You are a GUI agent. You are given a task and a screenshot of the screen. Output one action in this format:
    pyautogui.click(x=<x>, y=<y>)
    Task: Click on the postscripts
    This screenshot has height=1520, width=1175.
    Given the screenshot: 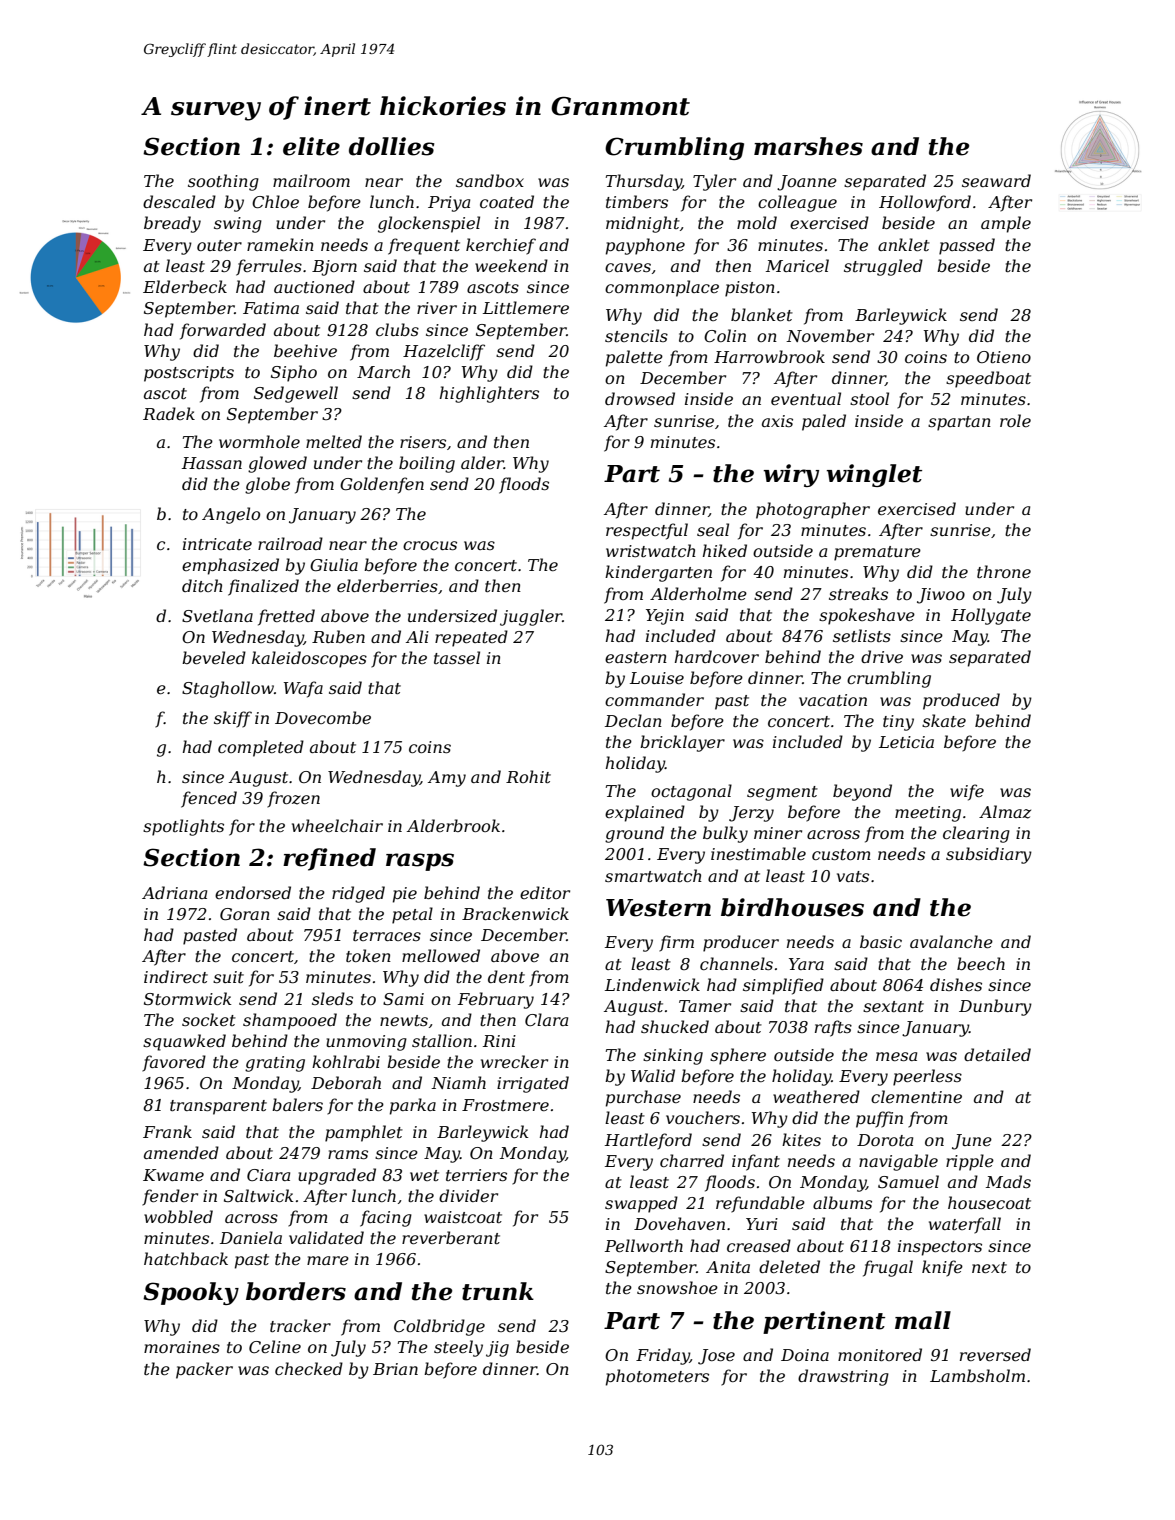 What is the action you would take?
    pyautogui.click(x=189, y=374)
